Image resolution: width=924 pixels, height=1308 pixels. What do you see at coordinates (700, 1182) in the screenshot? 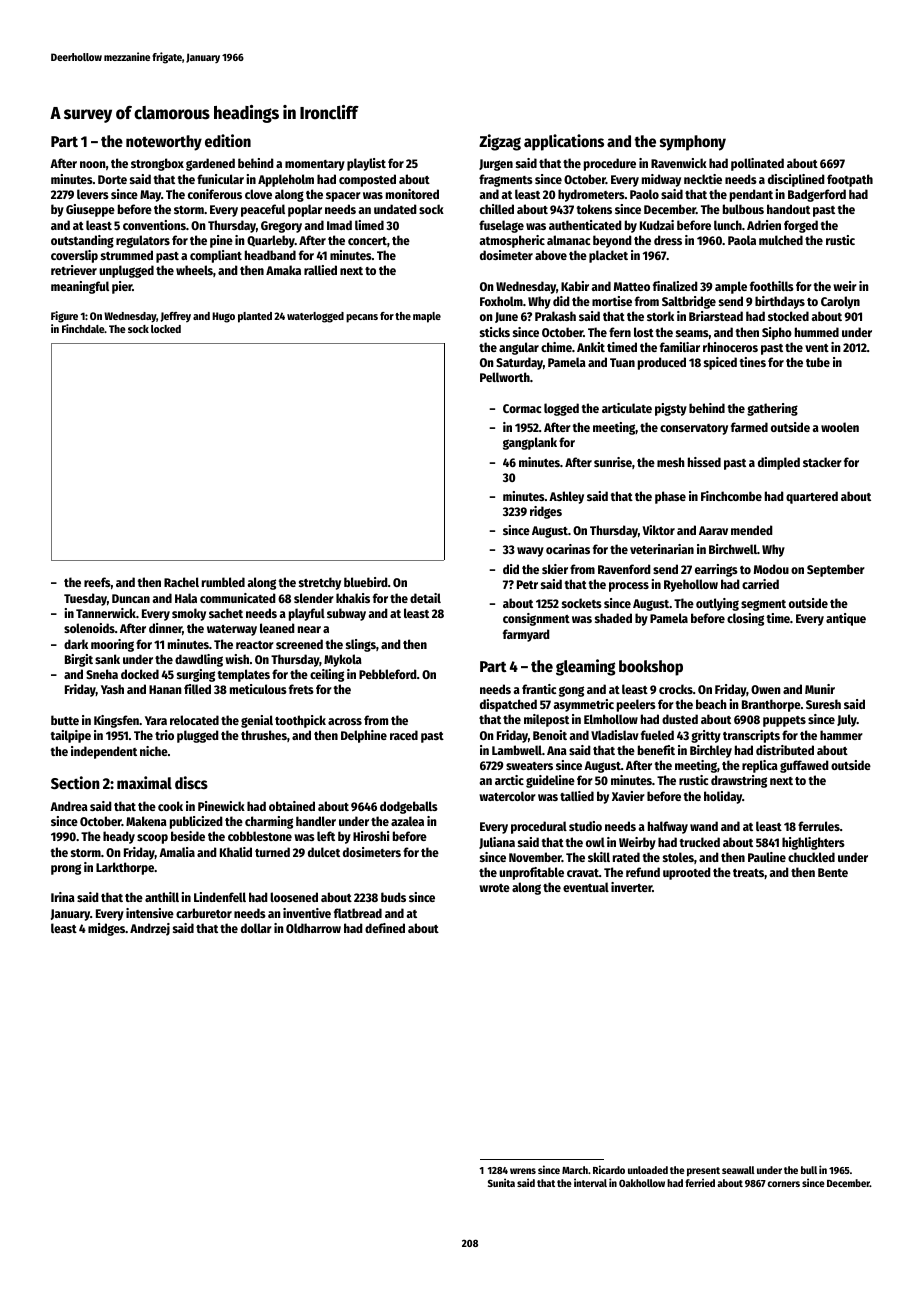
I see `ferried` at bounding box center [700, 1182].
